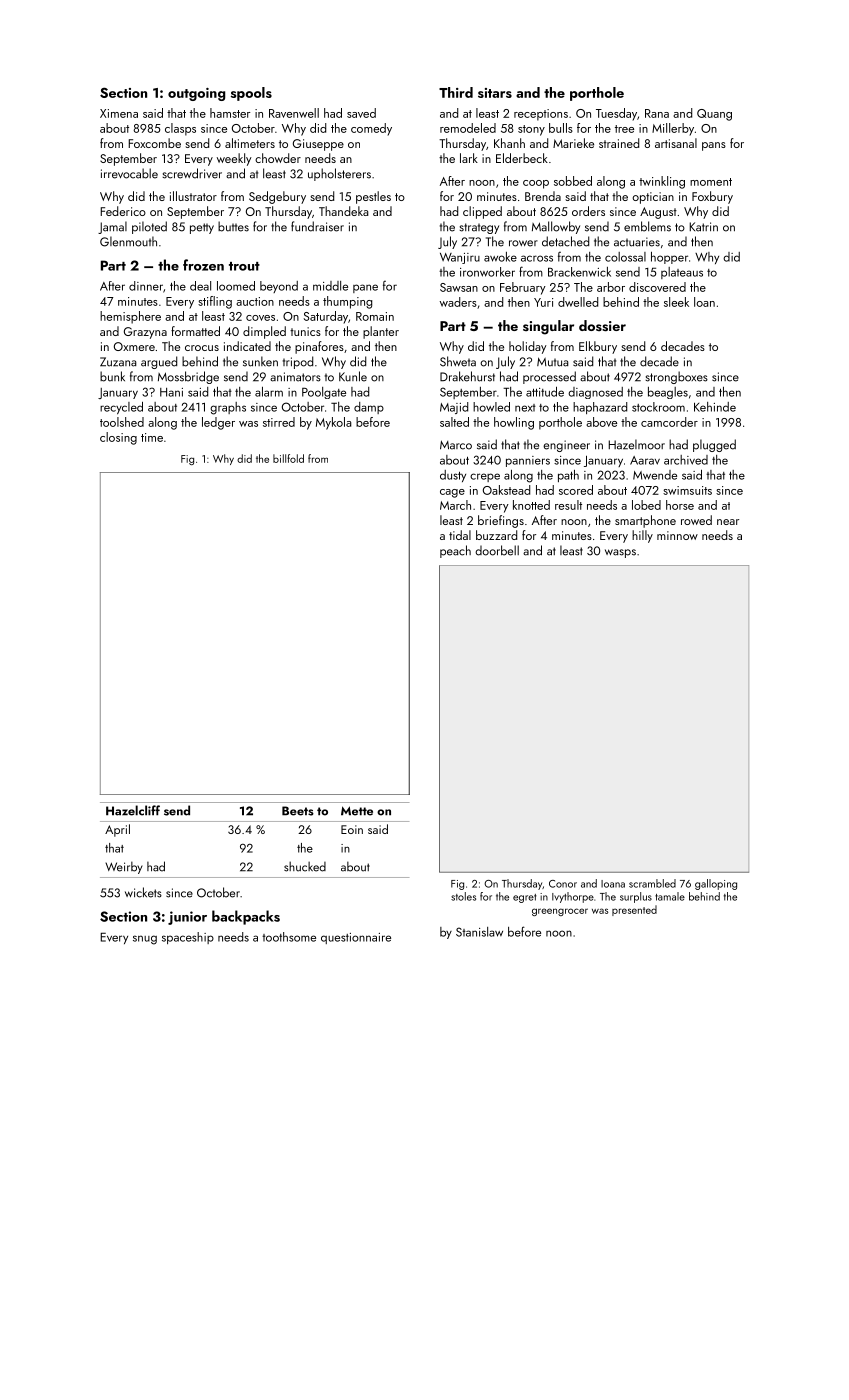 The image size is (849, 1400). What do you see at coordinates (357, 811) in the document?
I see `Mette` at bounding box center [357, 811].
